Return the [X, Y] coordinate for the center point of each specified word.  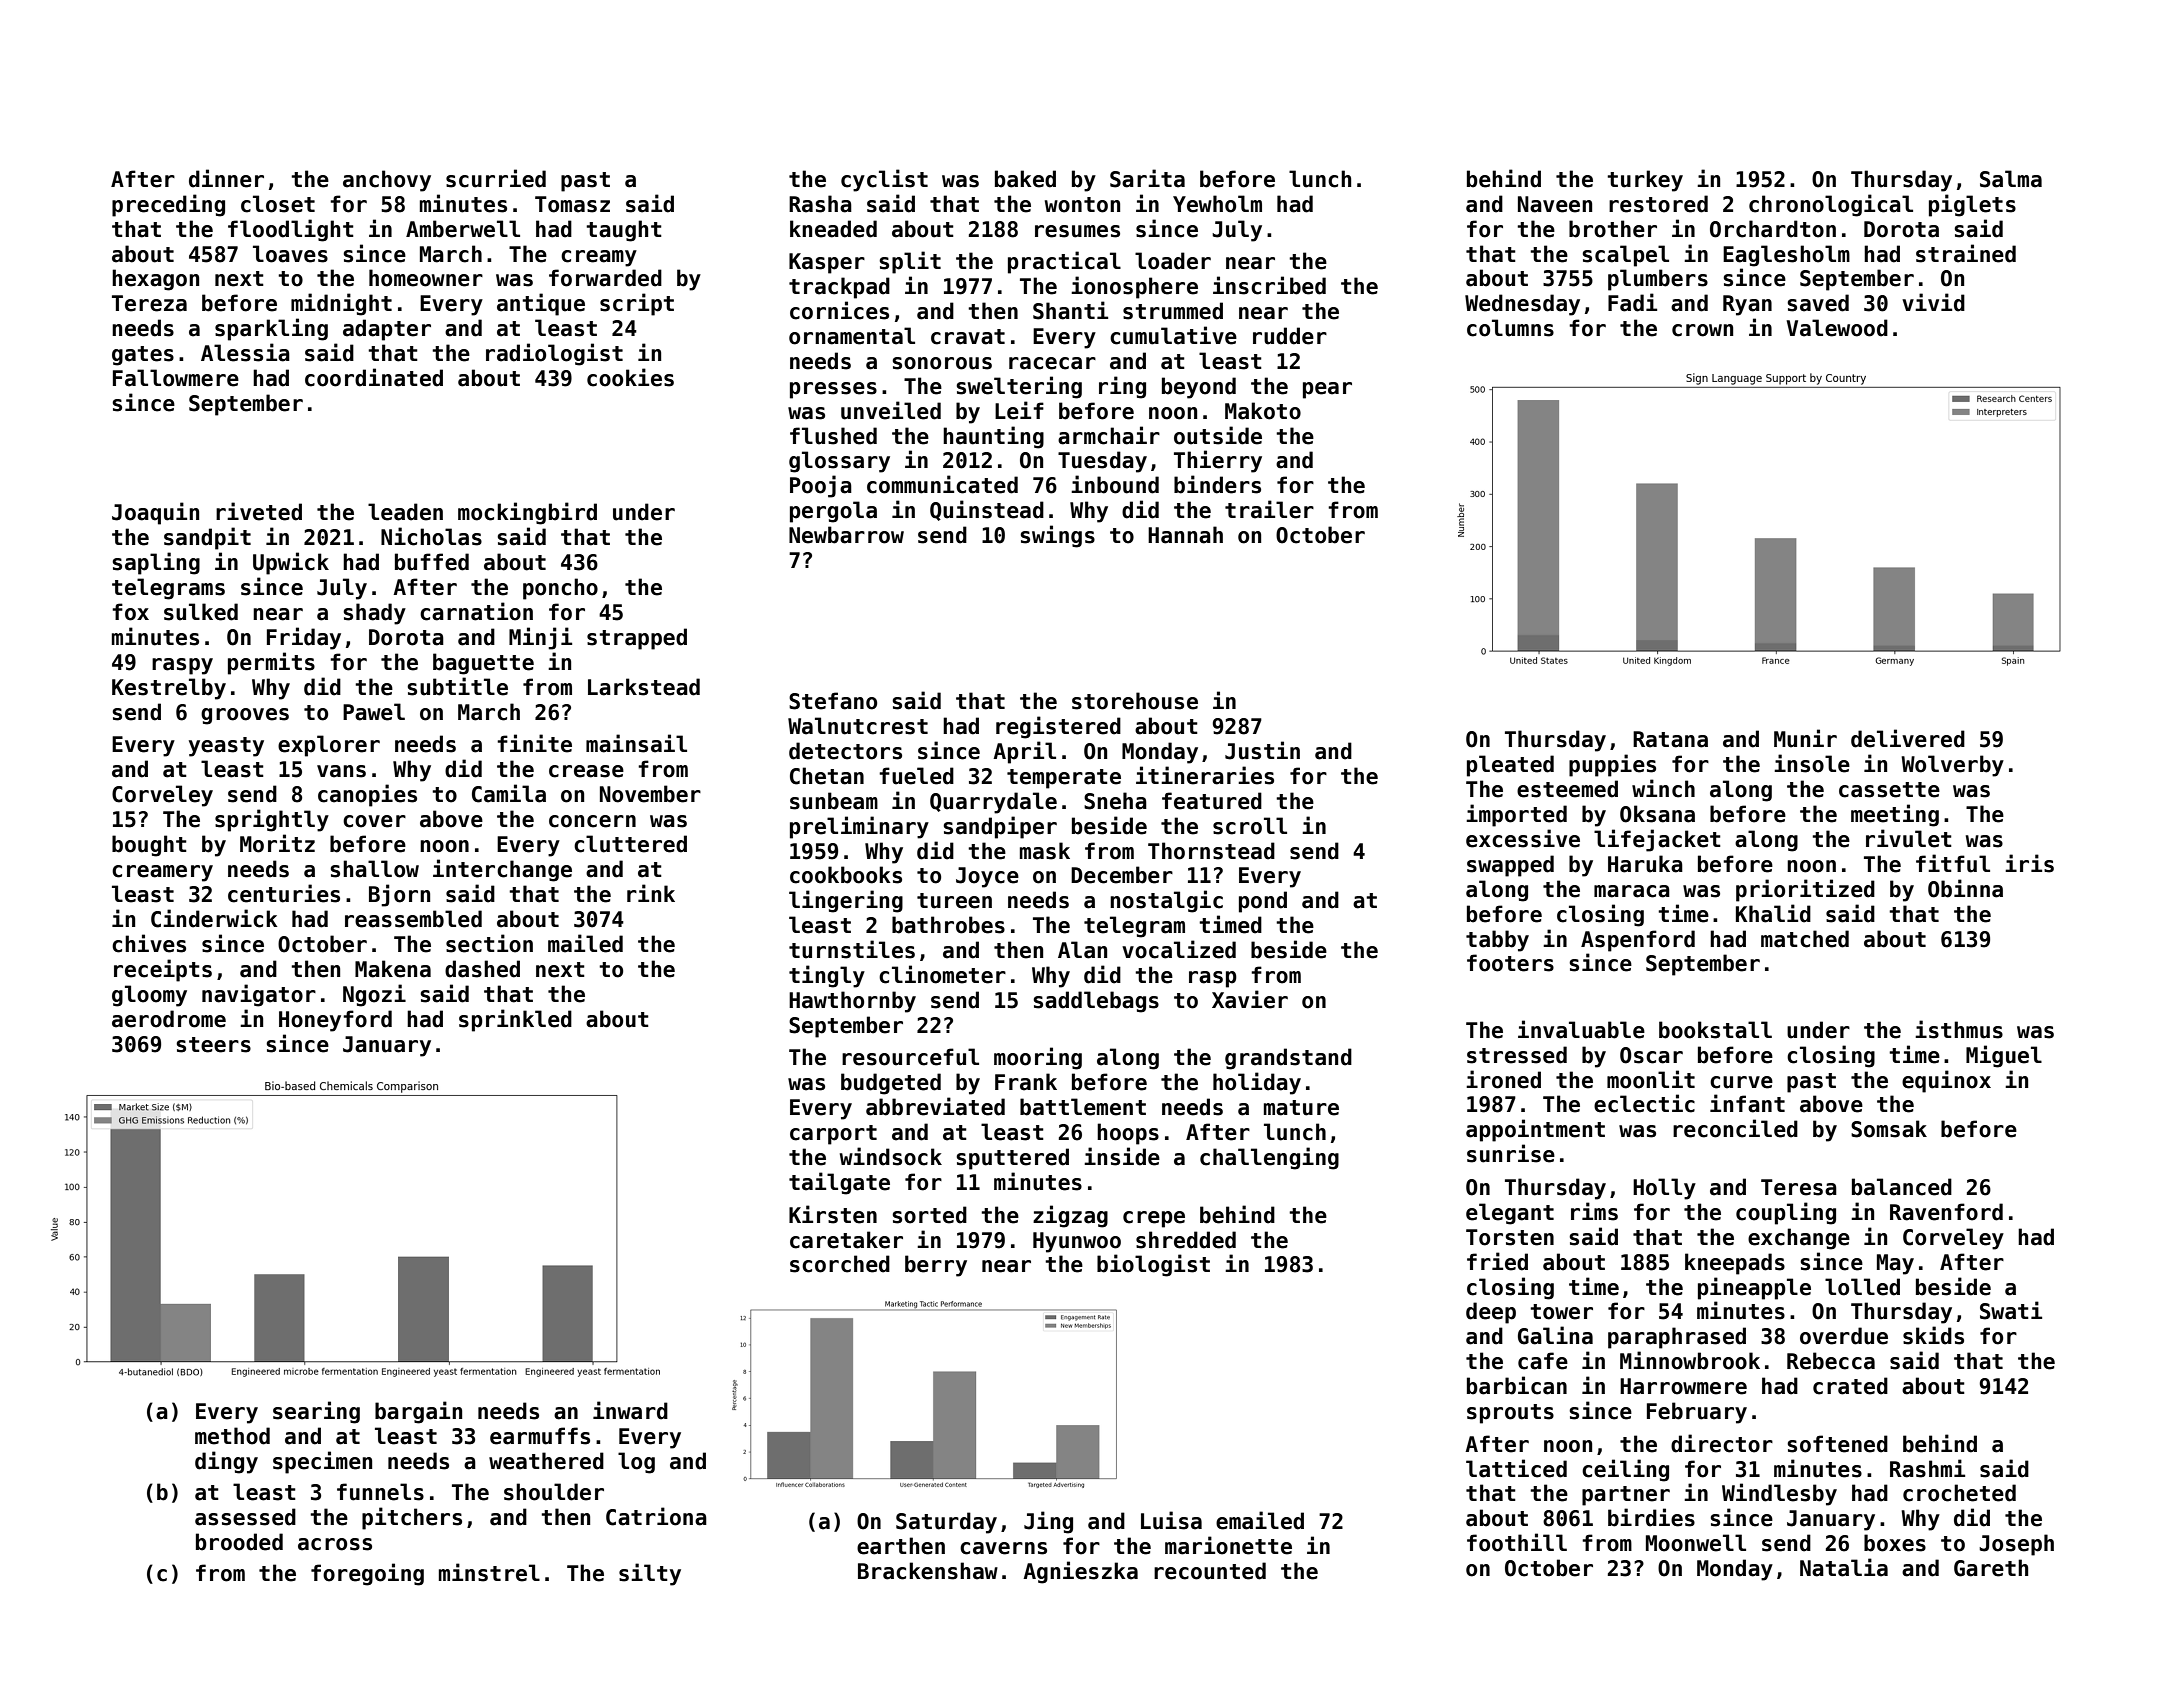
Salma [2011, 179]
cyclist [884, 180]
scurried [496, 178]
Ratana [1670, 739]
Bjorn [399, 895]
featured [1212, 801]
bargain [418, 1412]
